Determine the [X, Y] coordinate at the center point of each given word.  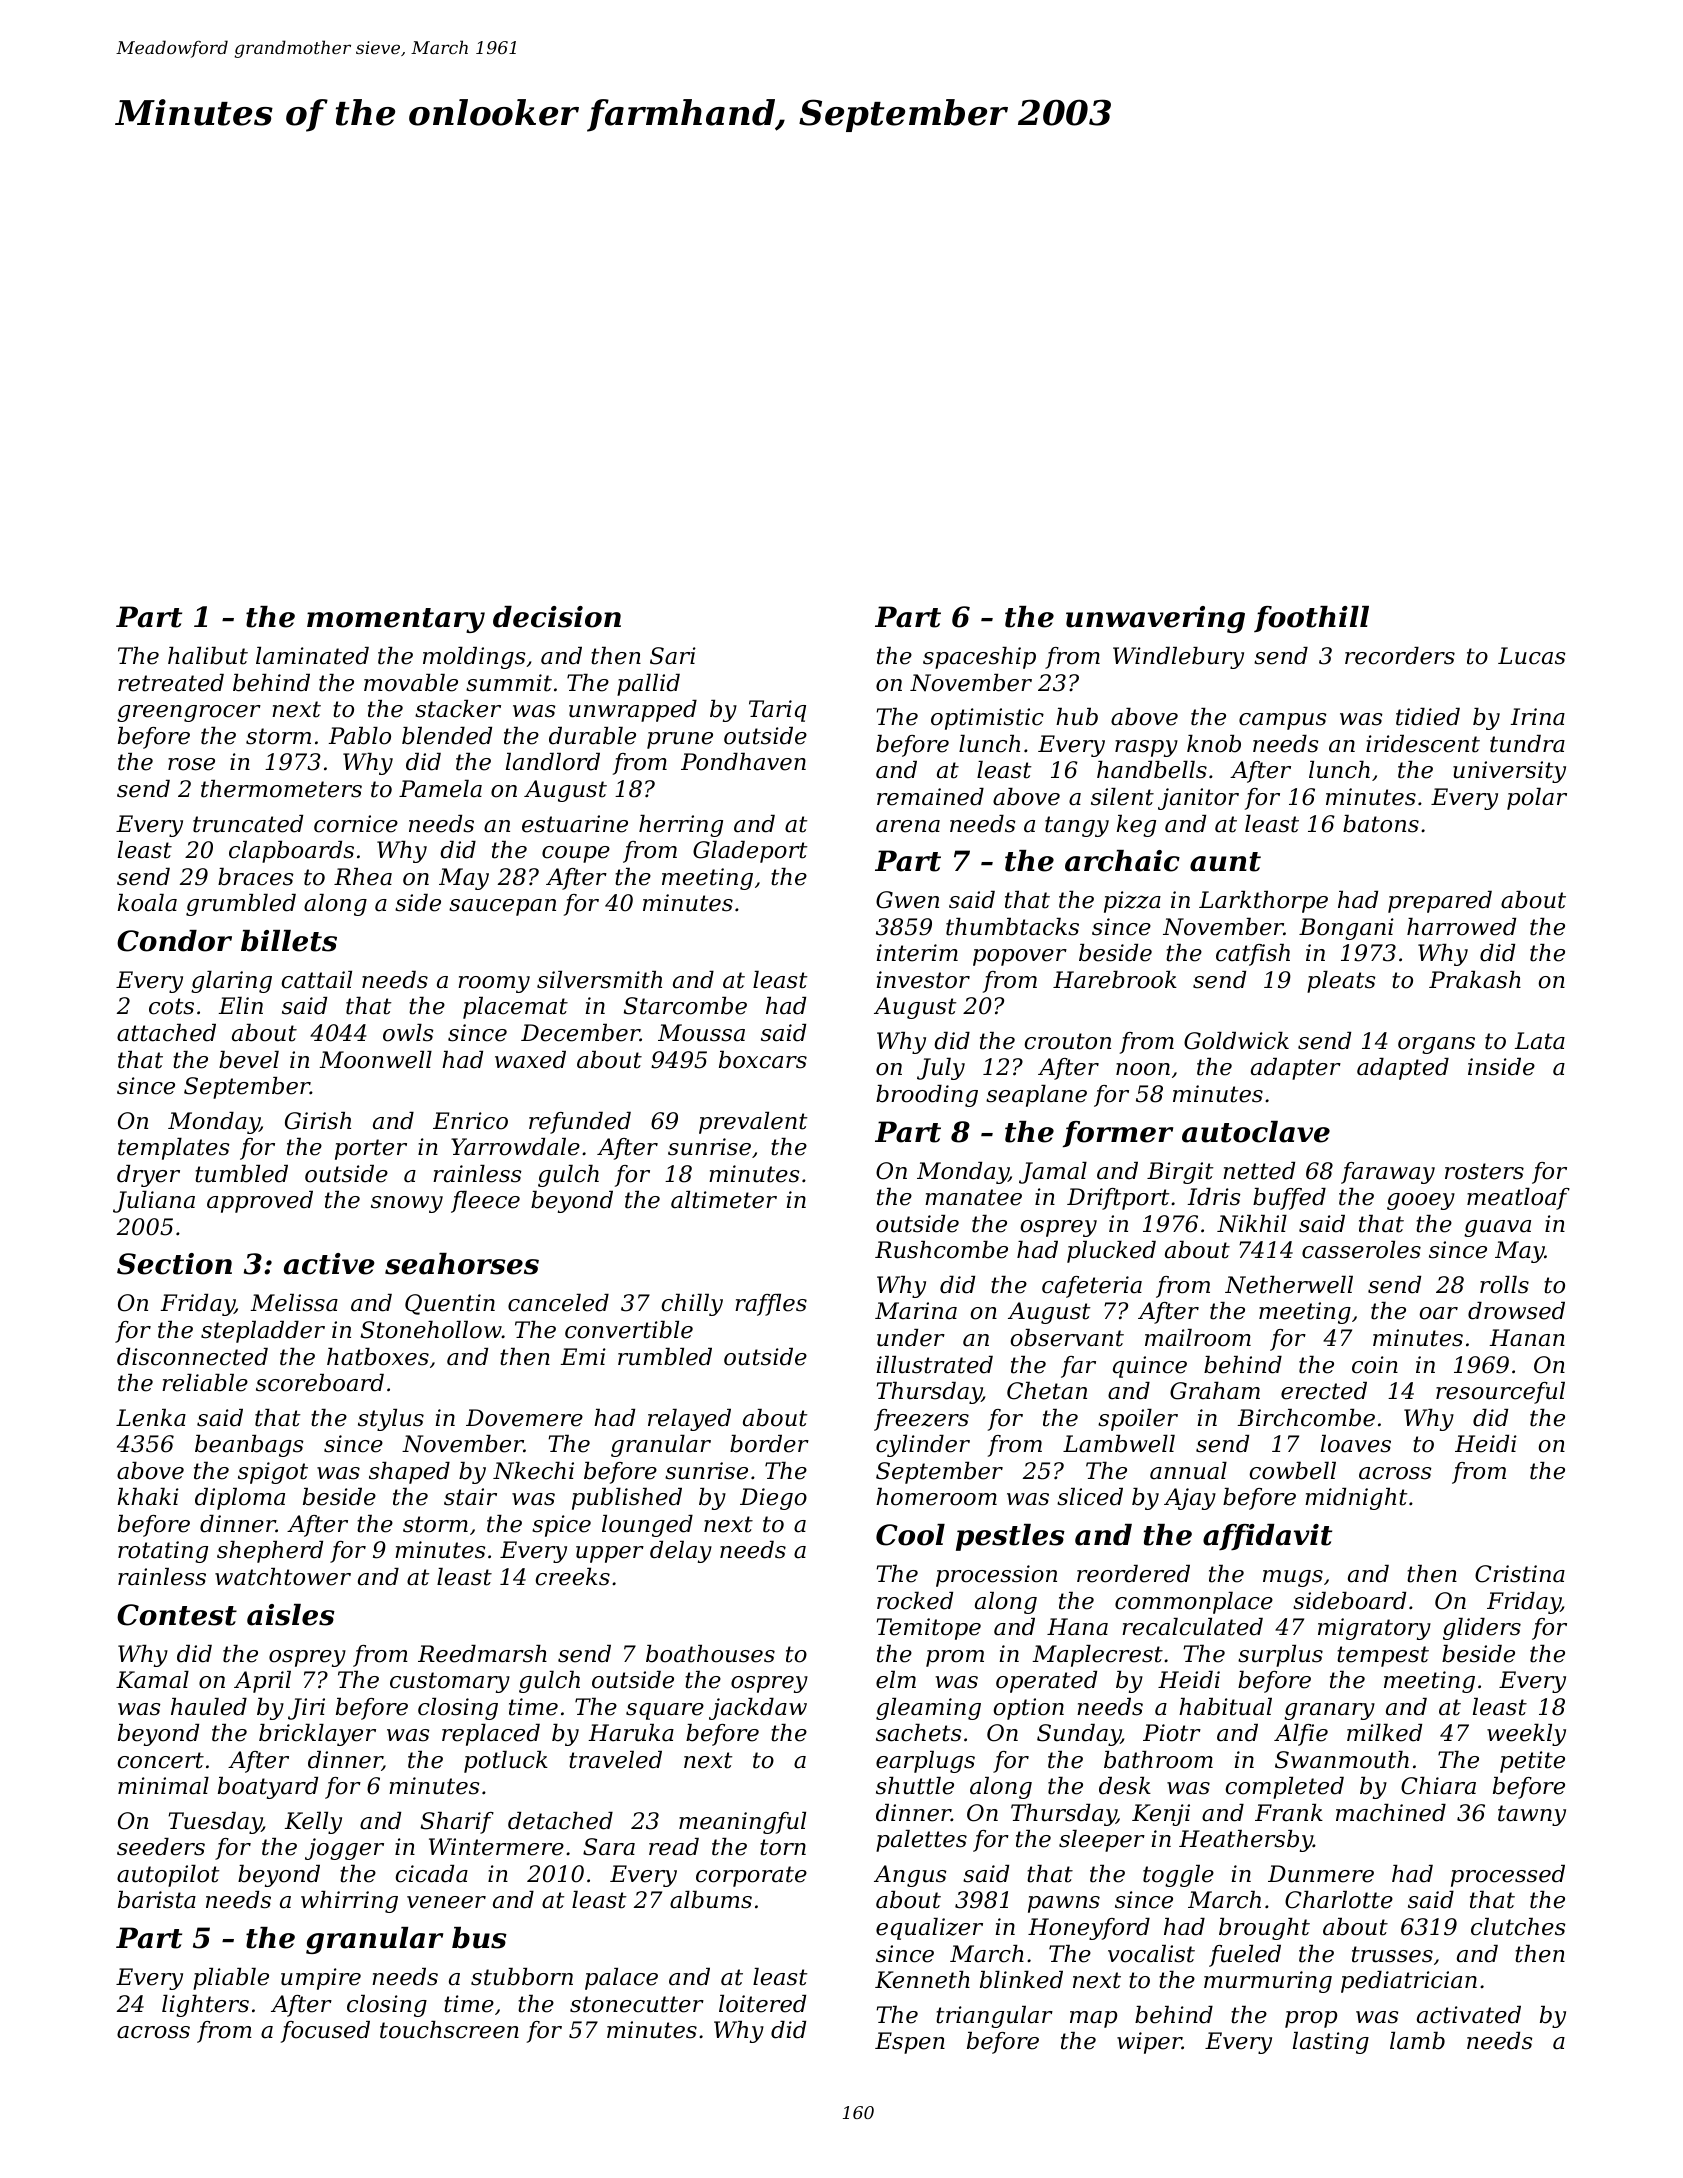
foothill [1311, 619]
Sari [673, 656]
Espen [910, 2043]
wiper [1149, 2043]
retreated [171, 683]
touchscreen [449, 2030]
